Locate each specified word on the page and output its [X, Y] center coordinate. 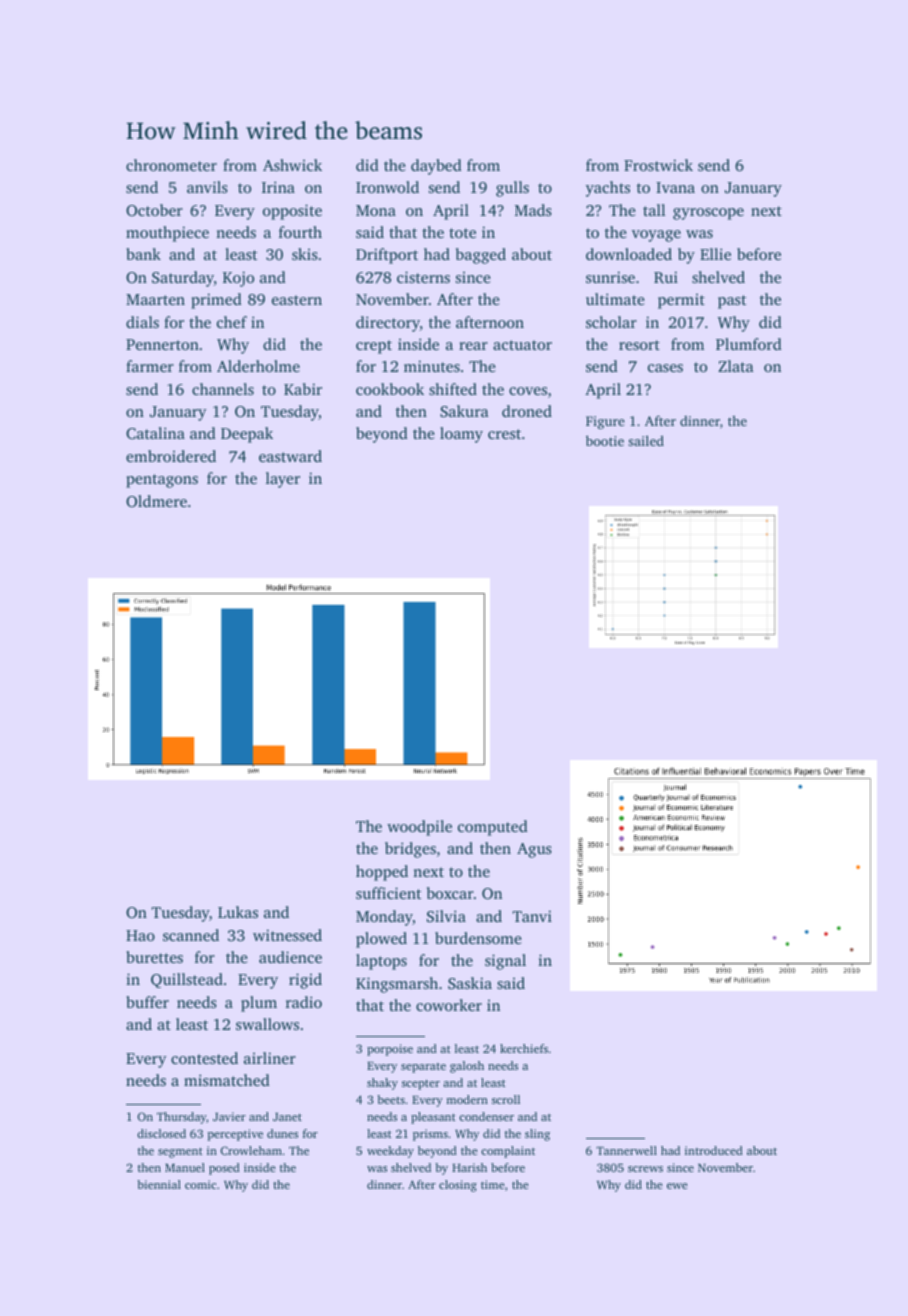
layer [283, 480]
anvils [207, 187]
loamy [461, 435]
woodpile [419, 828]
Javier [229, 1116]
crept [374, 347]
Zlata [736, 366]
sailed [646, 440]
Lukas [238, 912]
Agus [534, 850]
